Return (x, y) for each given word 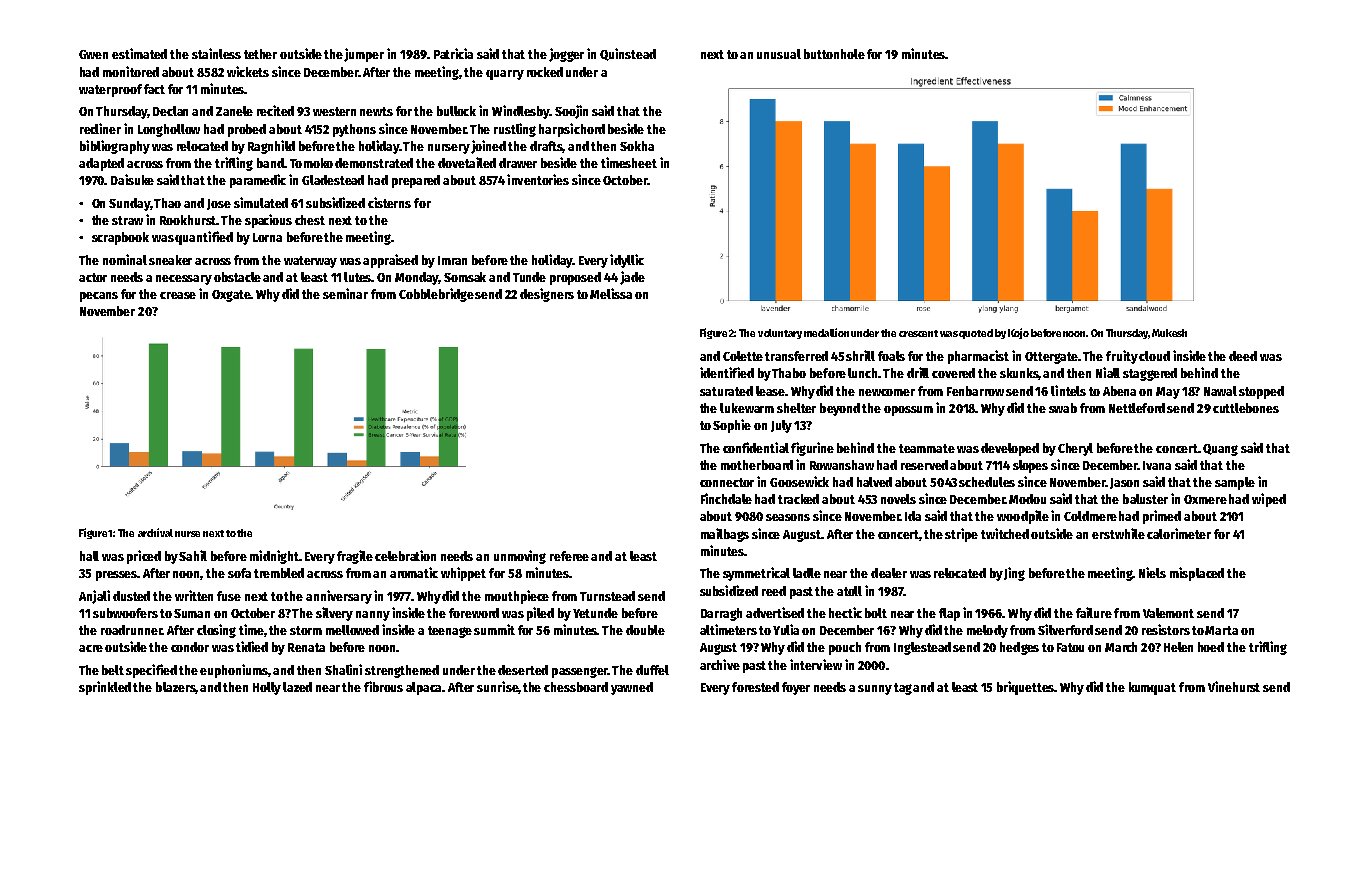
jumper (364, 55)
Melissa (611, 293)
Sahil (193, 555)
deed (1243, 356)
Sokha (637, 146)
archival (155, 532)
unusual (779, 54)
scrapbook (120, 238)
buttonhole (834, 54)
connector (727, 482)
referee (569, 556)
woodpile (1023, 517)
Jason (1124, 483)
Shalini (343, 669)
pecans (99, 297)
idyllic (627, 261)
